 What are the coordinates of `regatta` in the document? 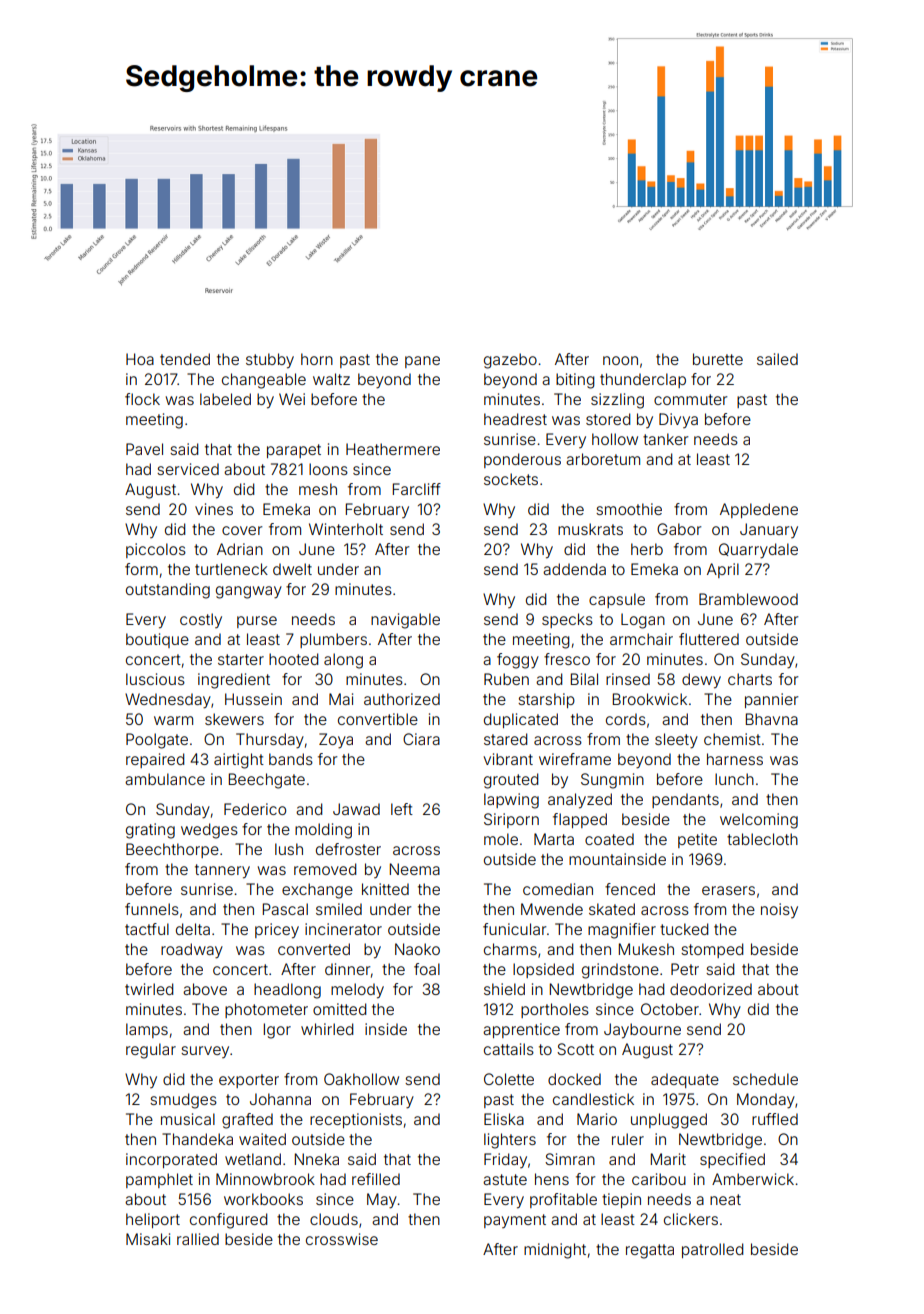 It's located at (650, 1251).
